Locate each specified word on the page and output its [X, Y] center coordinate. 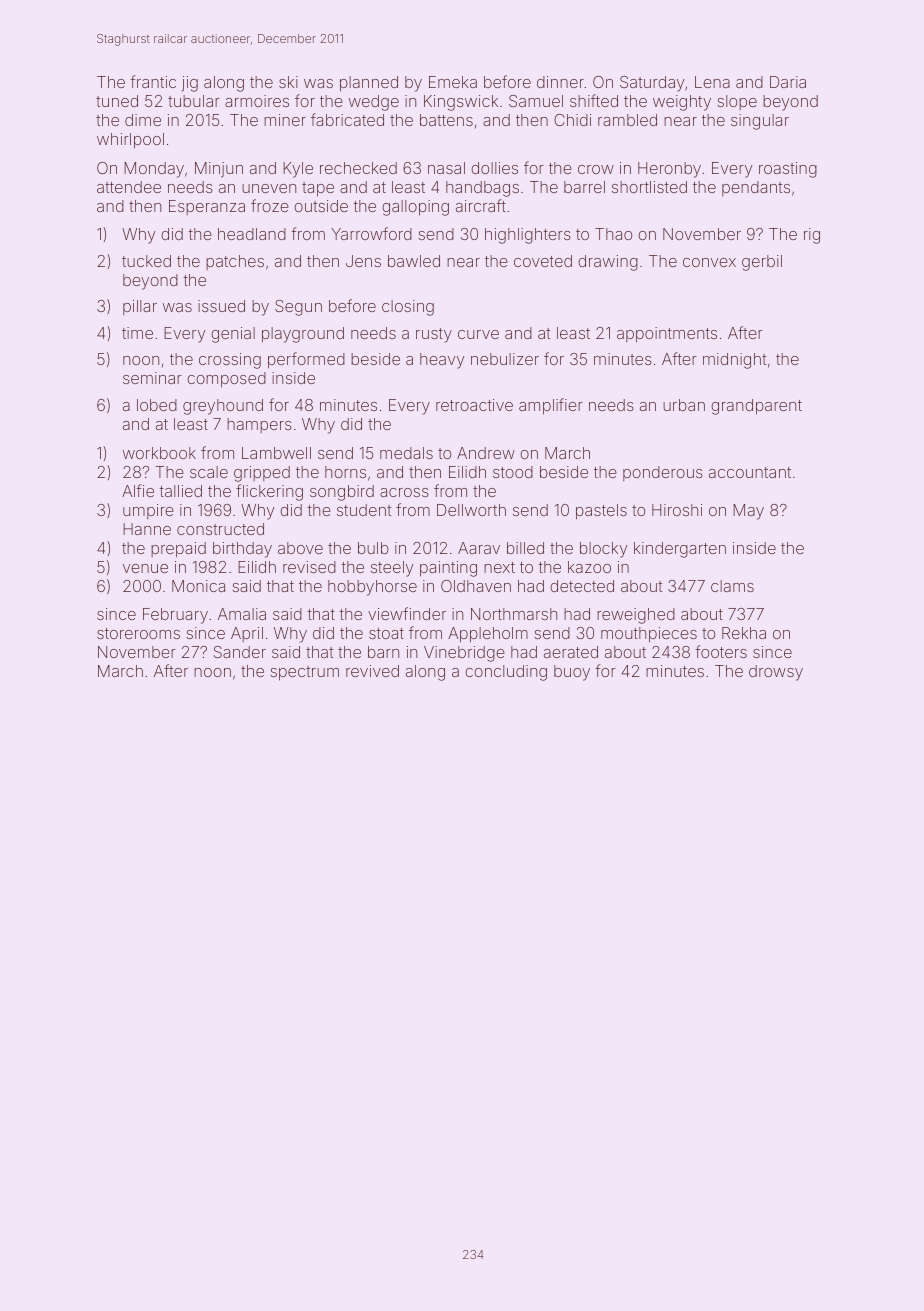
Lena [712, 82]
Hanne [147, 529]
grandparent [756, 407]
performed [306, 360]
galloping [415, 208]
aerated [571, 652]
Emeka [453, 82]
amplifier [551, 406]
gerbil [762, 263]
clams [732, 586]
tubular [194, 101]
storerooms [138, 633]
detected [582, 586]
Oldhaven [476, 586]
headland [252, 234]
